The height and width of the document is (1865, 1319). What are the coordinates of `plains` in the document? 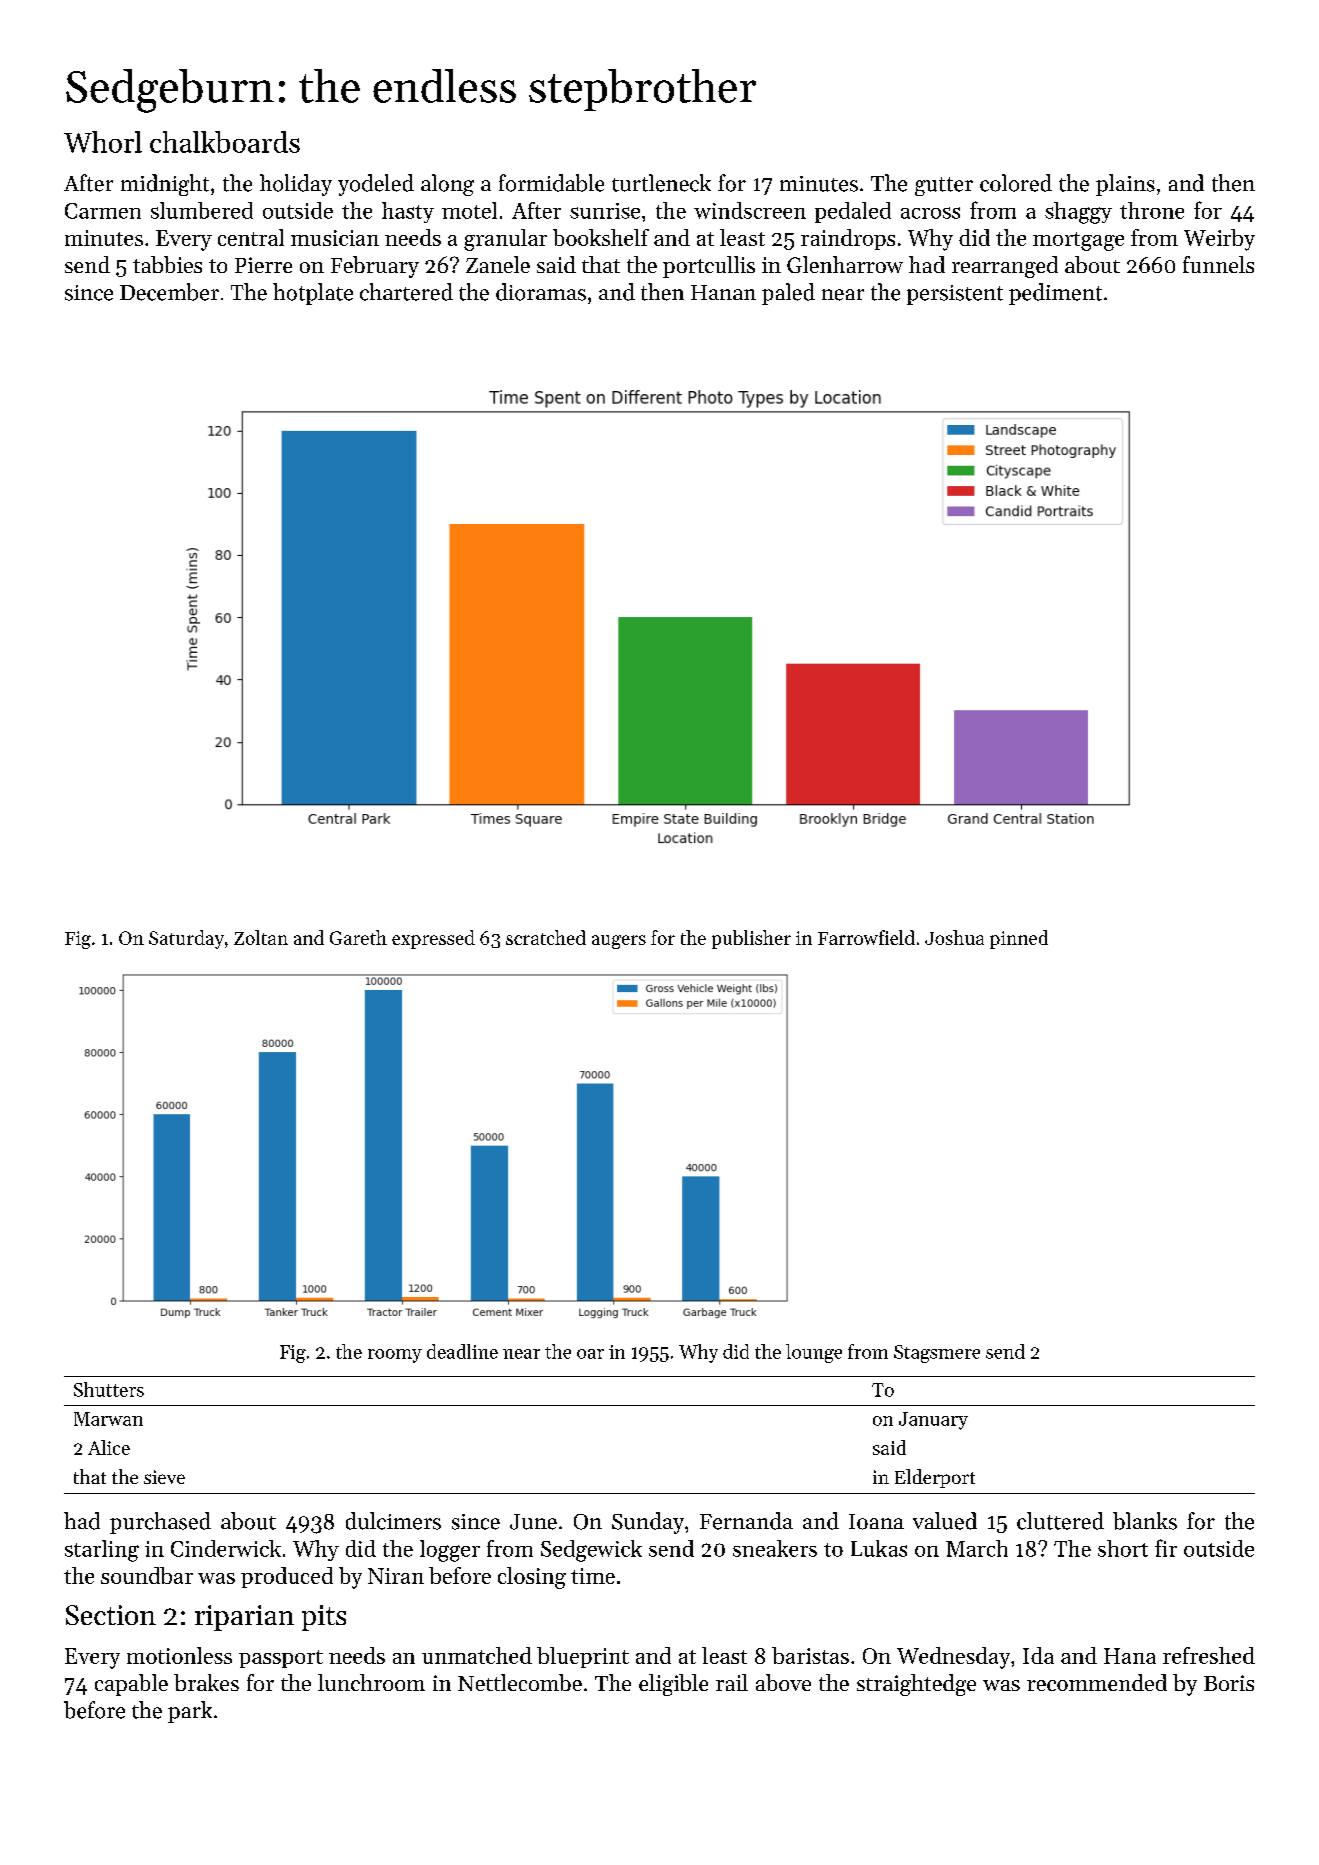 It's located at (1125, 185).
